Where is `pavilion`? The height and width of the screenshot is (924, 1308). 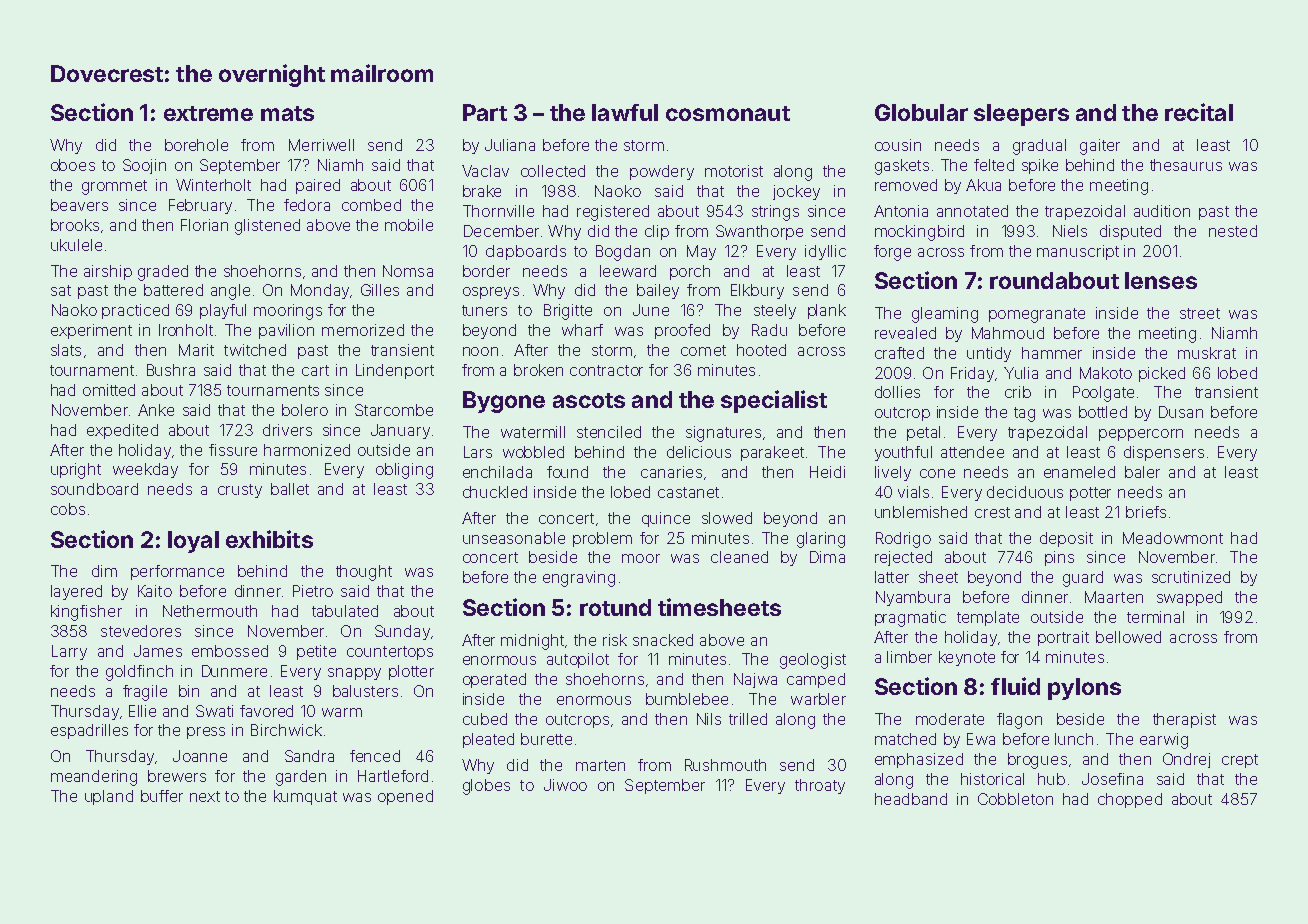
pavilion is located at coordinates (286, 331).
